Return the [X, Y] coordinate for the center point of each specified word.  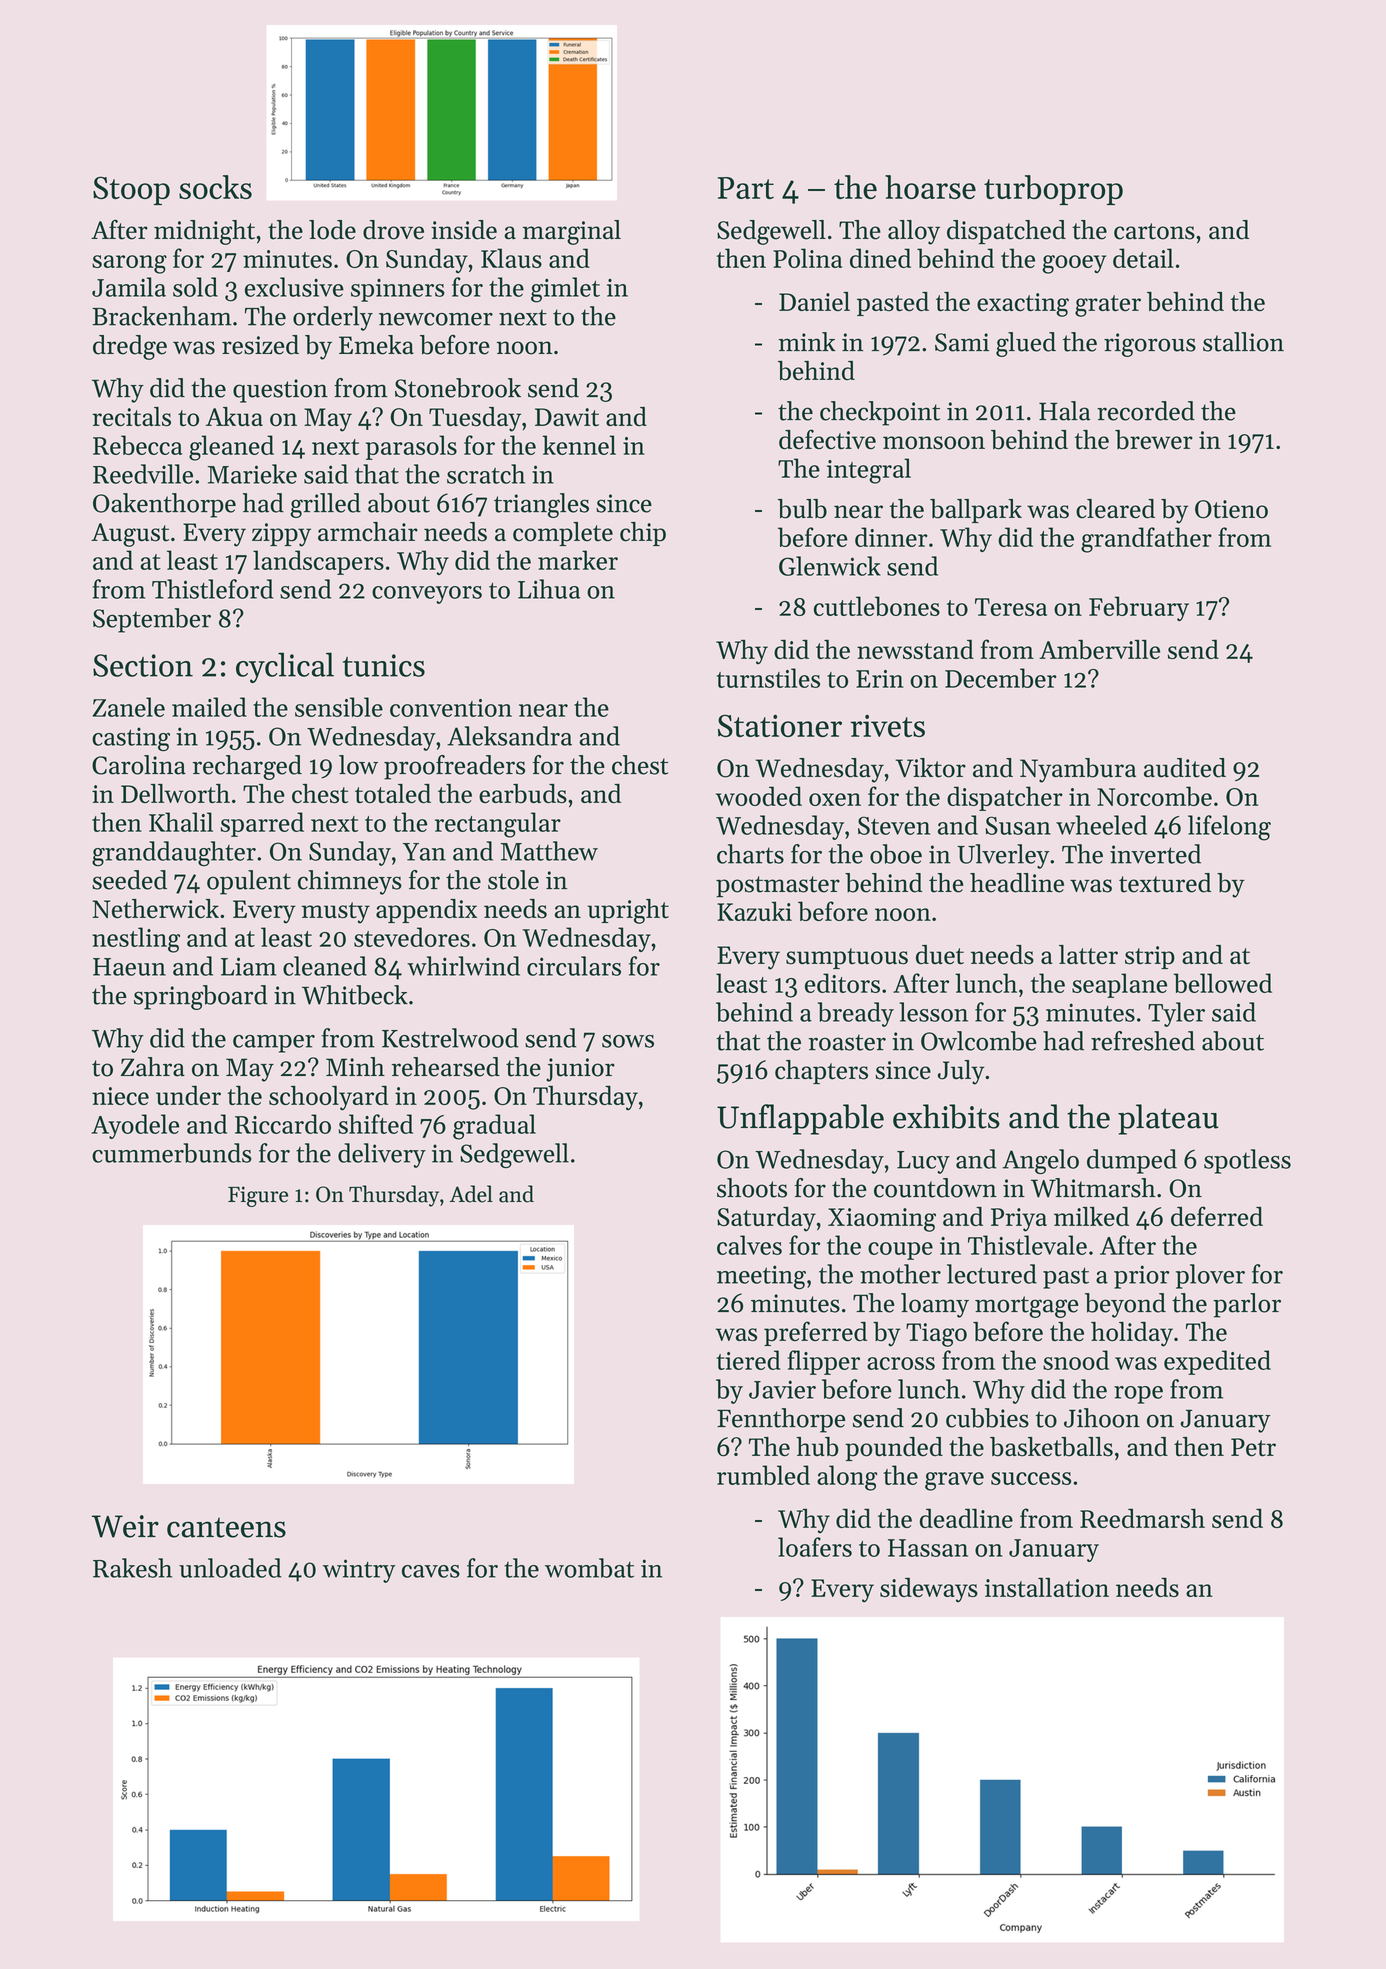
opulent [249, 882]
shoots [752, 1188]
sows [628, 1041]
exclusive [294, 287]
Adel [471, 1194]
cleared [1115, 509]
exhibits [946, 1116]
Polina [807, 258]
